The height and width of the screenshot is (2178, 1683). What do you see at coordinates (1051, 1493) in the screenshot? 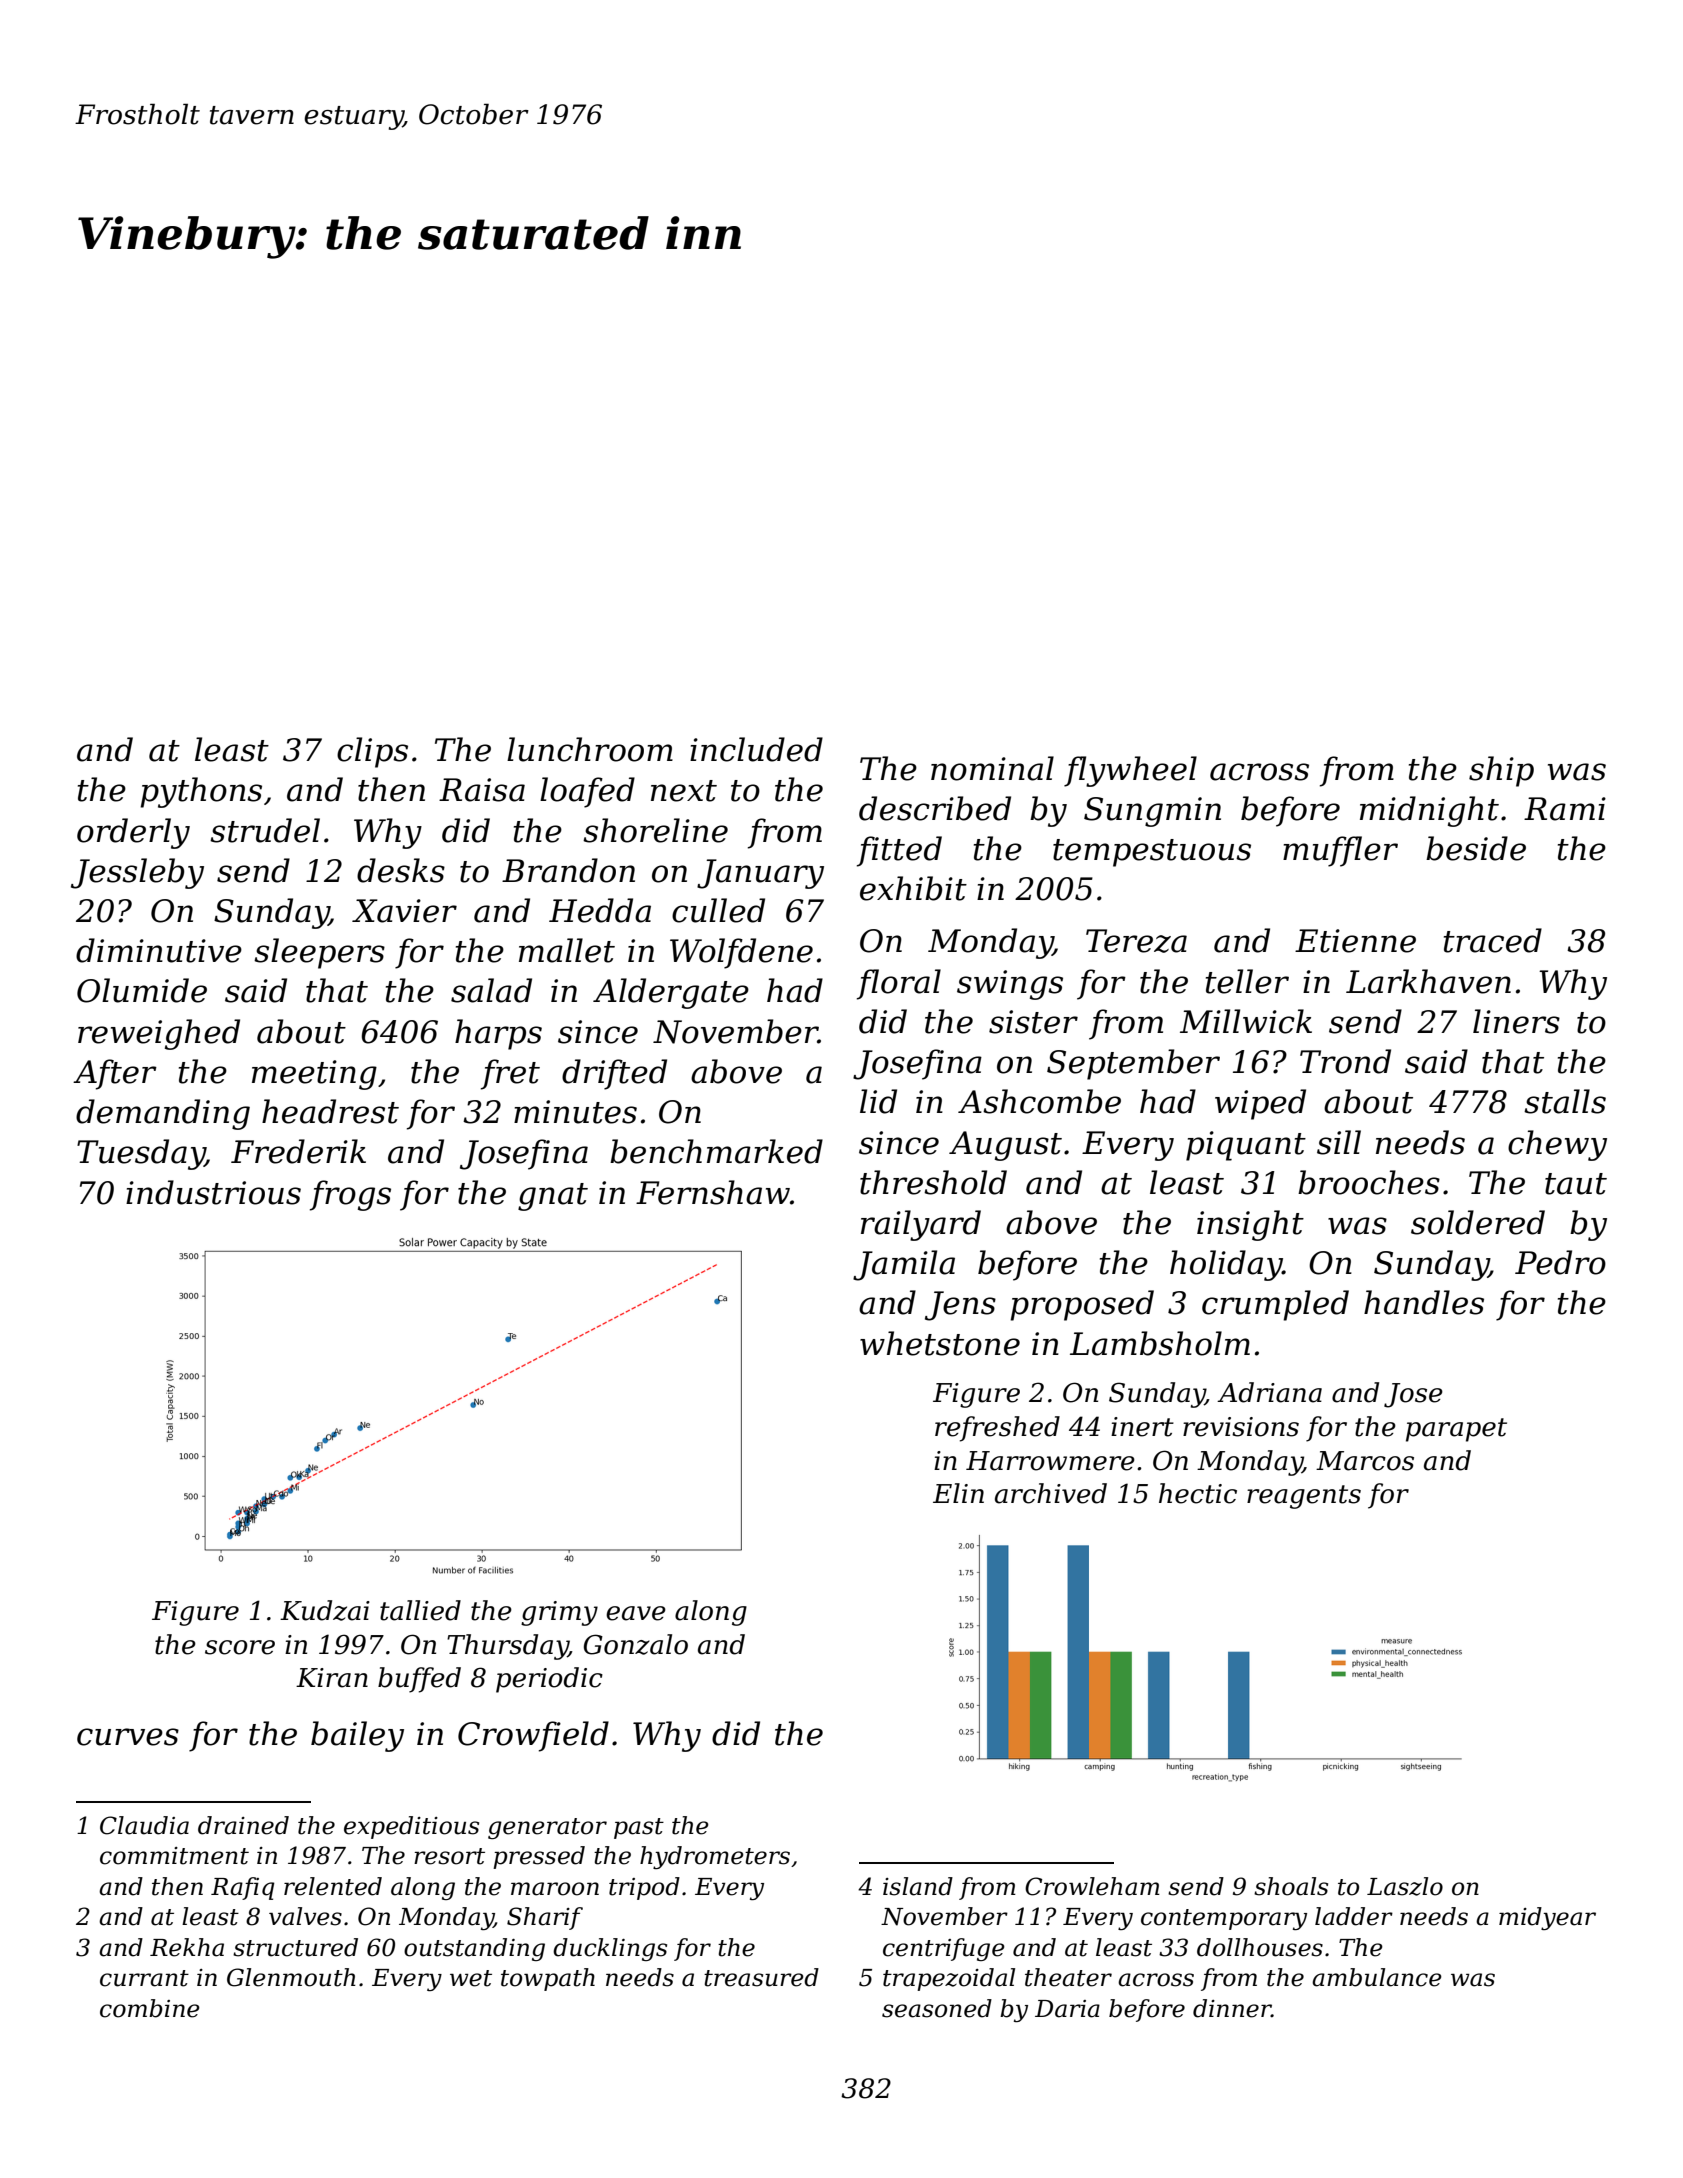
I see `archived` at bounding box center [1051, 1493].
